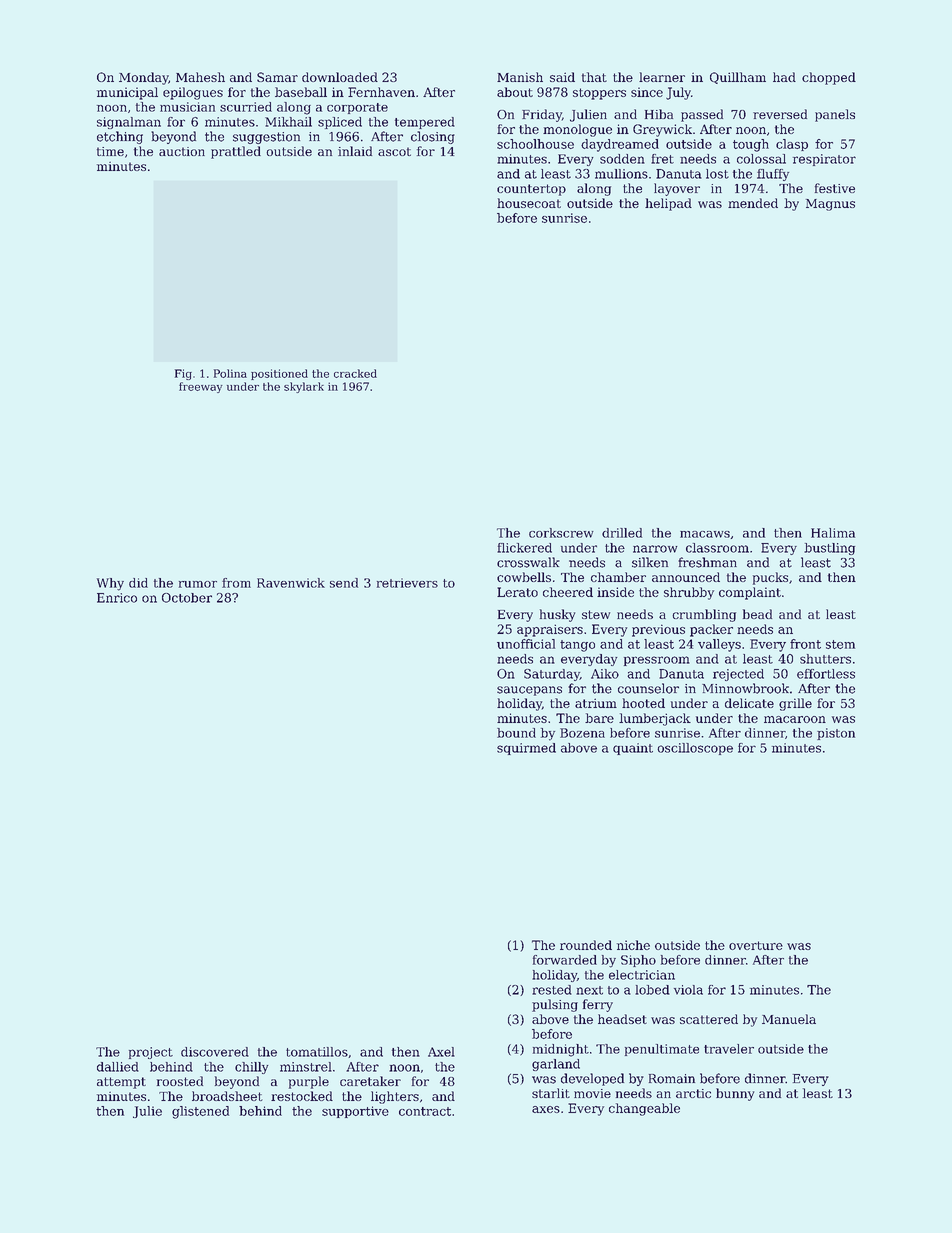 Image resolution: width=952 pixels, height=1233 pixels. I want to click on housecoat, so click(529, 203).
